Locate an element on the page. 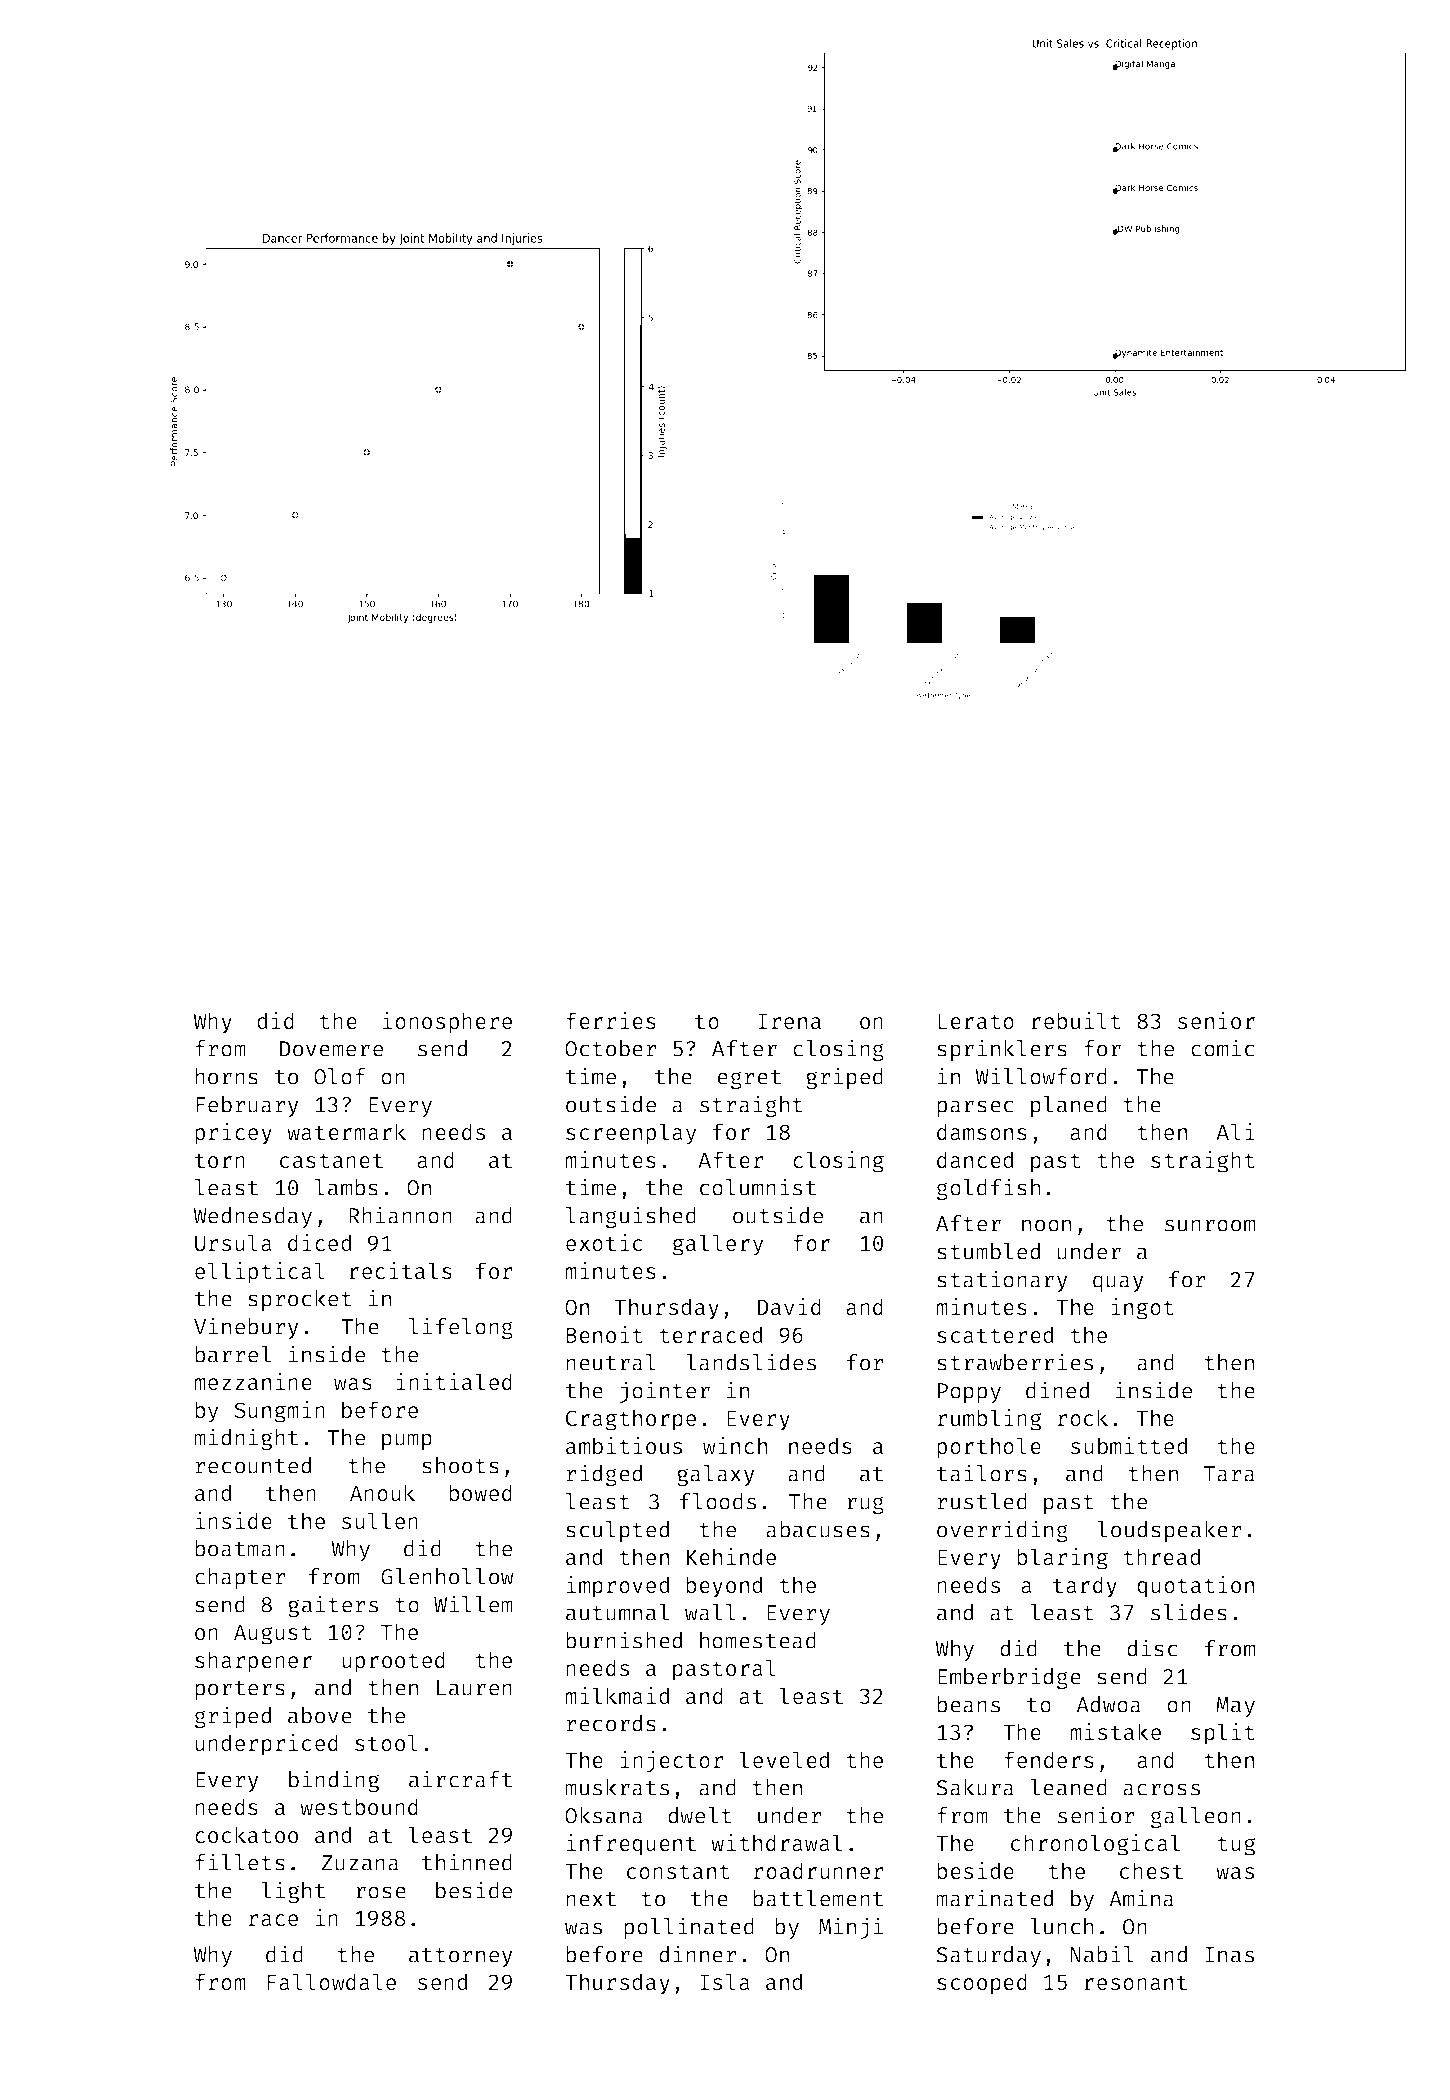 The width and height of the image is (1450, 2100). Irena is located at coordinates (789, 1021).
